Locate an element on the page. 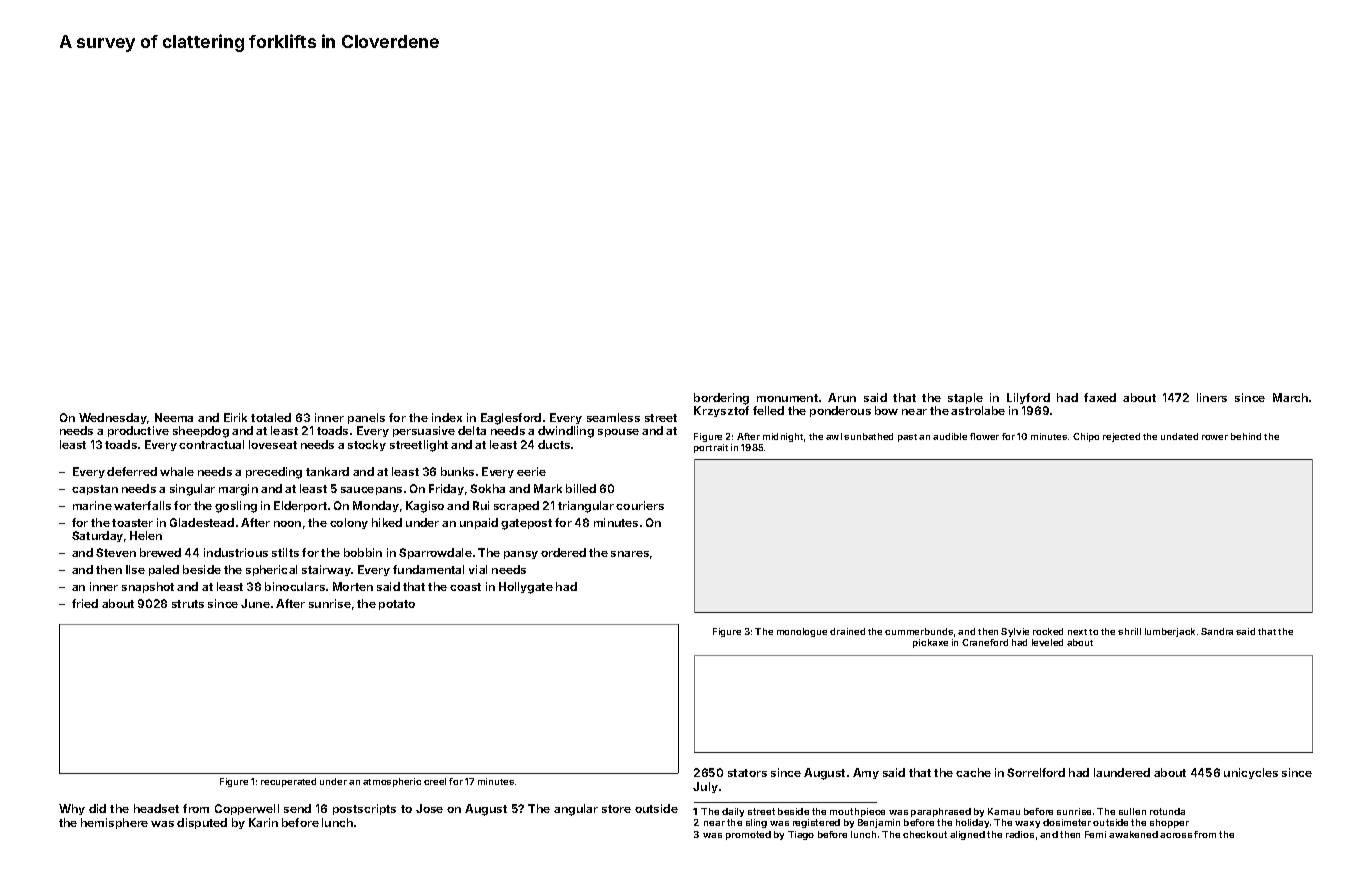  Neema is located at coordinates (174, 417).
